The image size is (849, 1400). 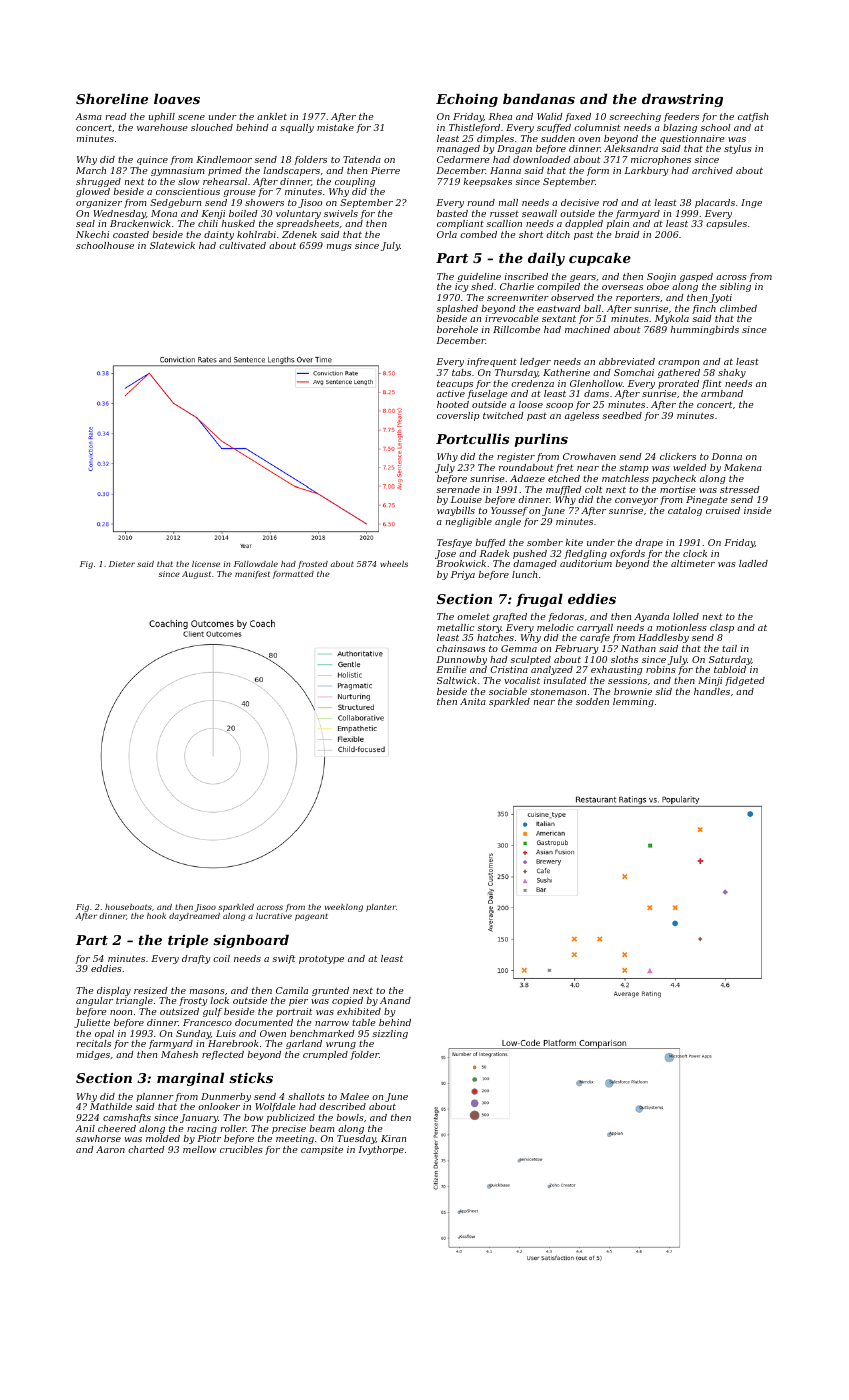 What do you see at coordinates (661, 669) in the document?
I see `robins` at bounding box center [661, 669].
